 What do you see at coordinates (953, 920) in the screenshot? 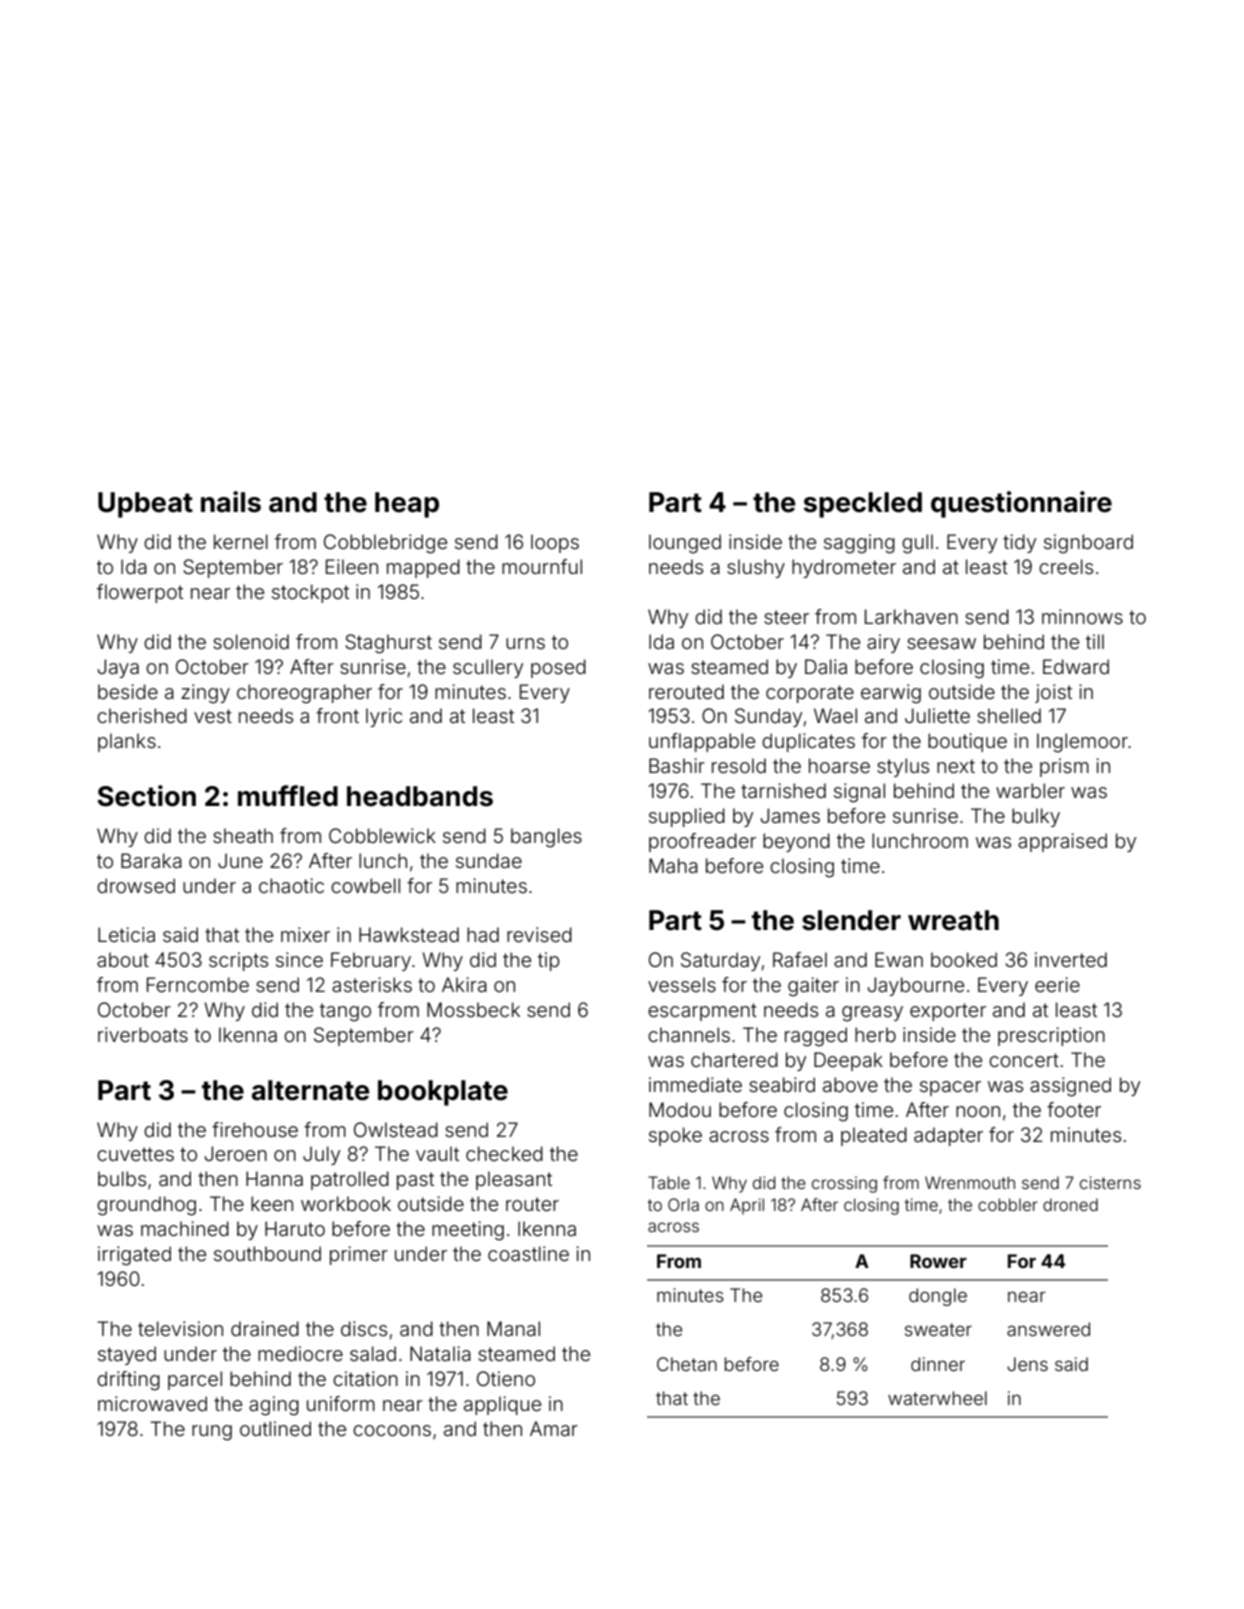
I see `wreath` at bounding box center [953, 920].
